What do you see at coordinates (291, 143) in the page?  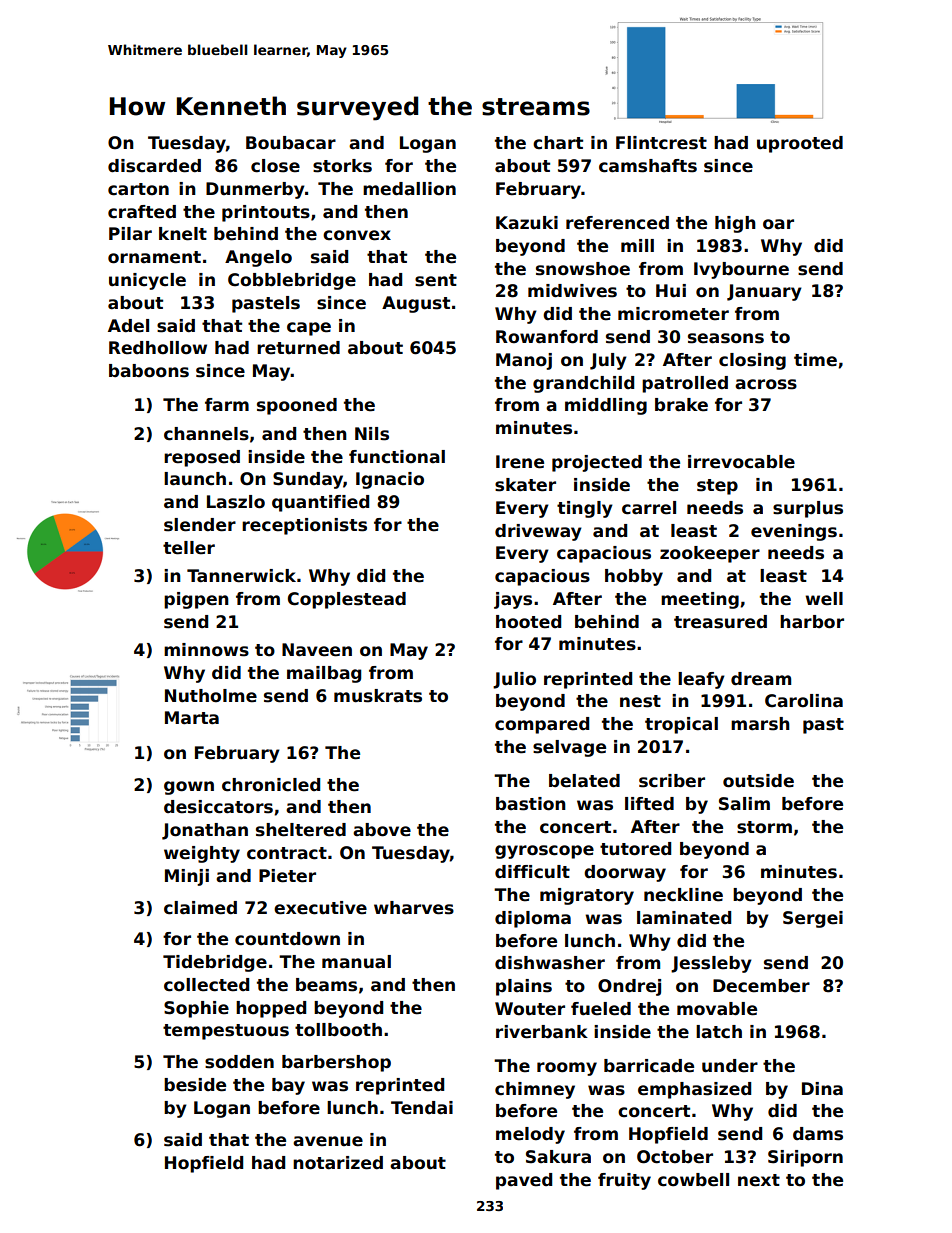 I see `Boubacar` at bounding box center [291, 143].
